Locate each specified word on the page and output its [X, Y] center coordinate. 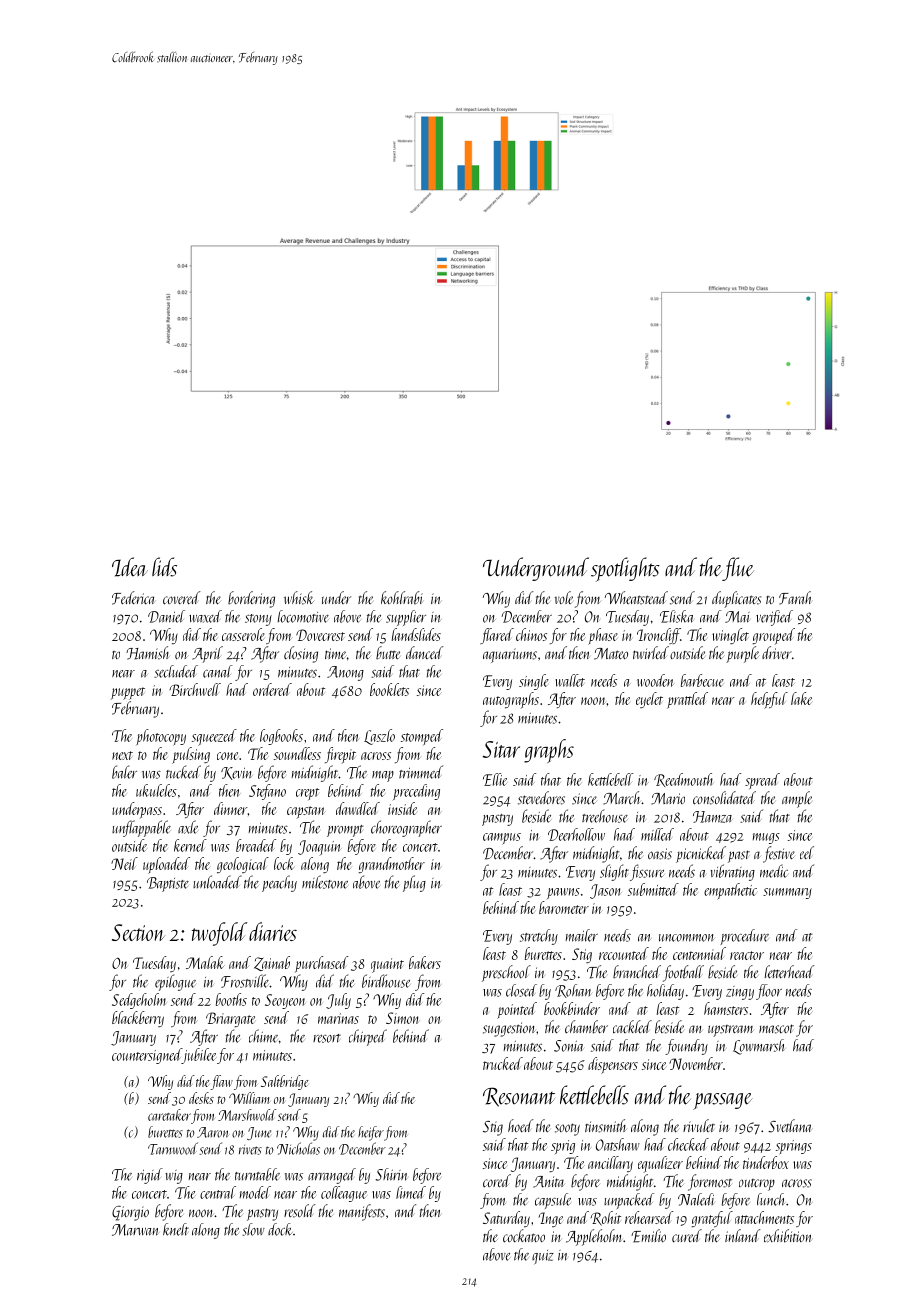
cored [497, 1181]
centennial [699, 953]
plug [414, 883]
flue [738, 569]
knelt [176, 1229]
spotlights [625, 569]
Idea [130, 567]
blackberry [138, 1019]
